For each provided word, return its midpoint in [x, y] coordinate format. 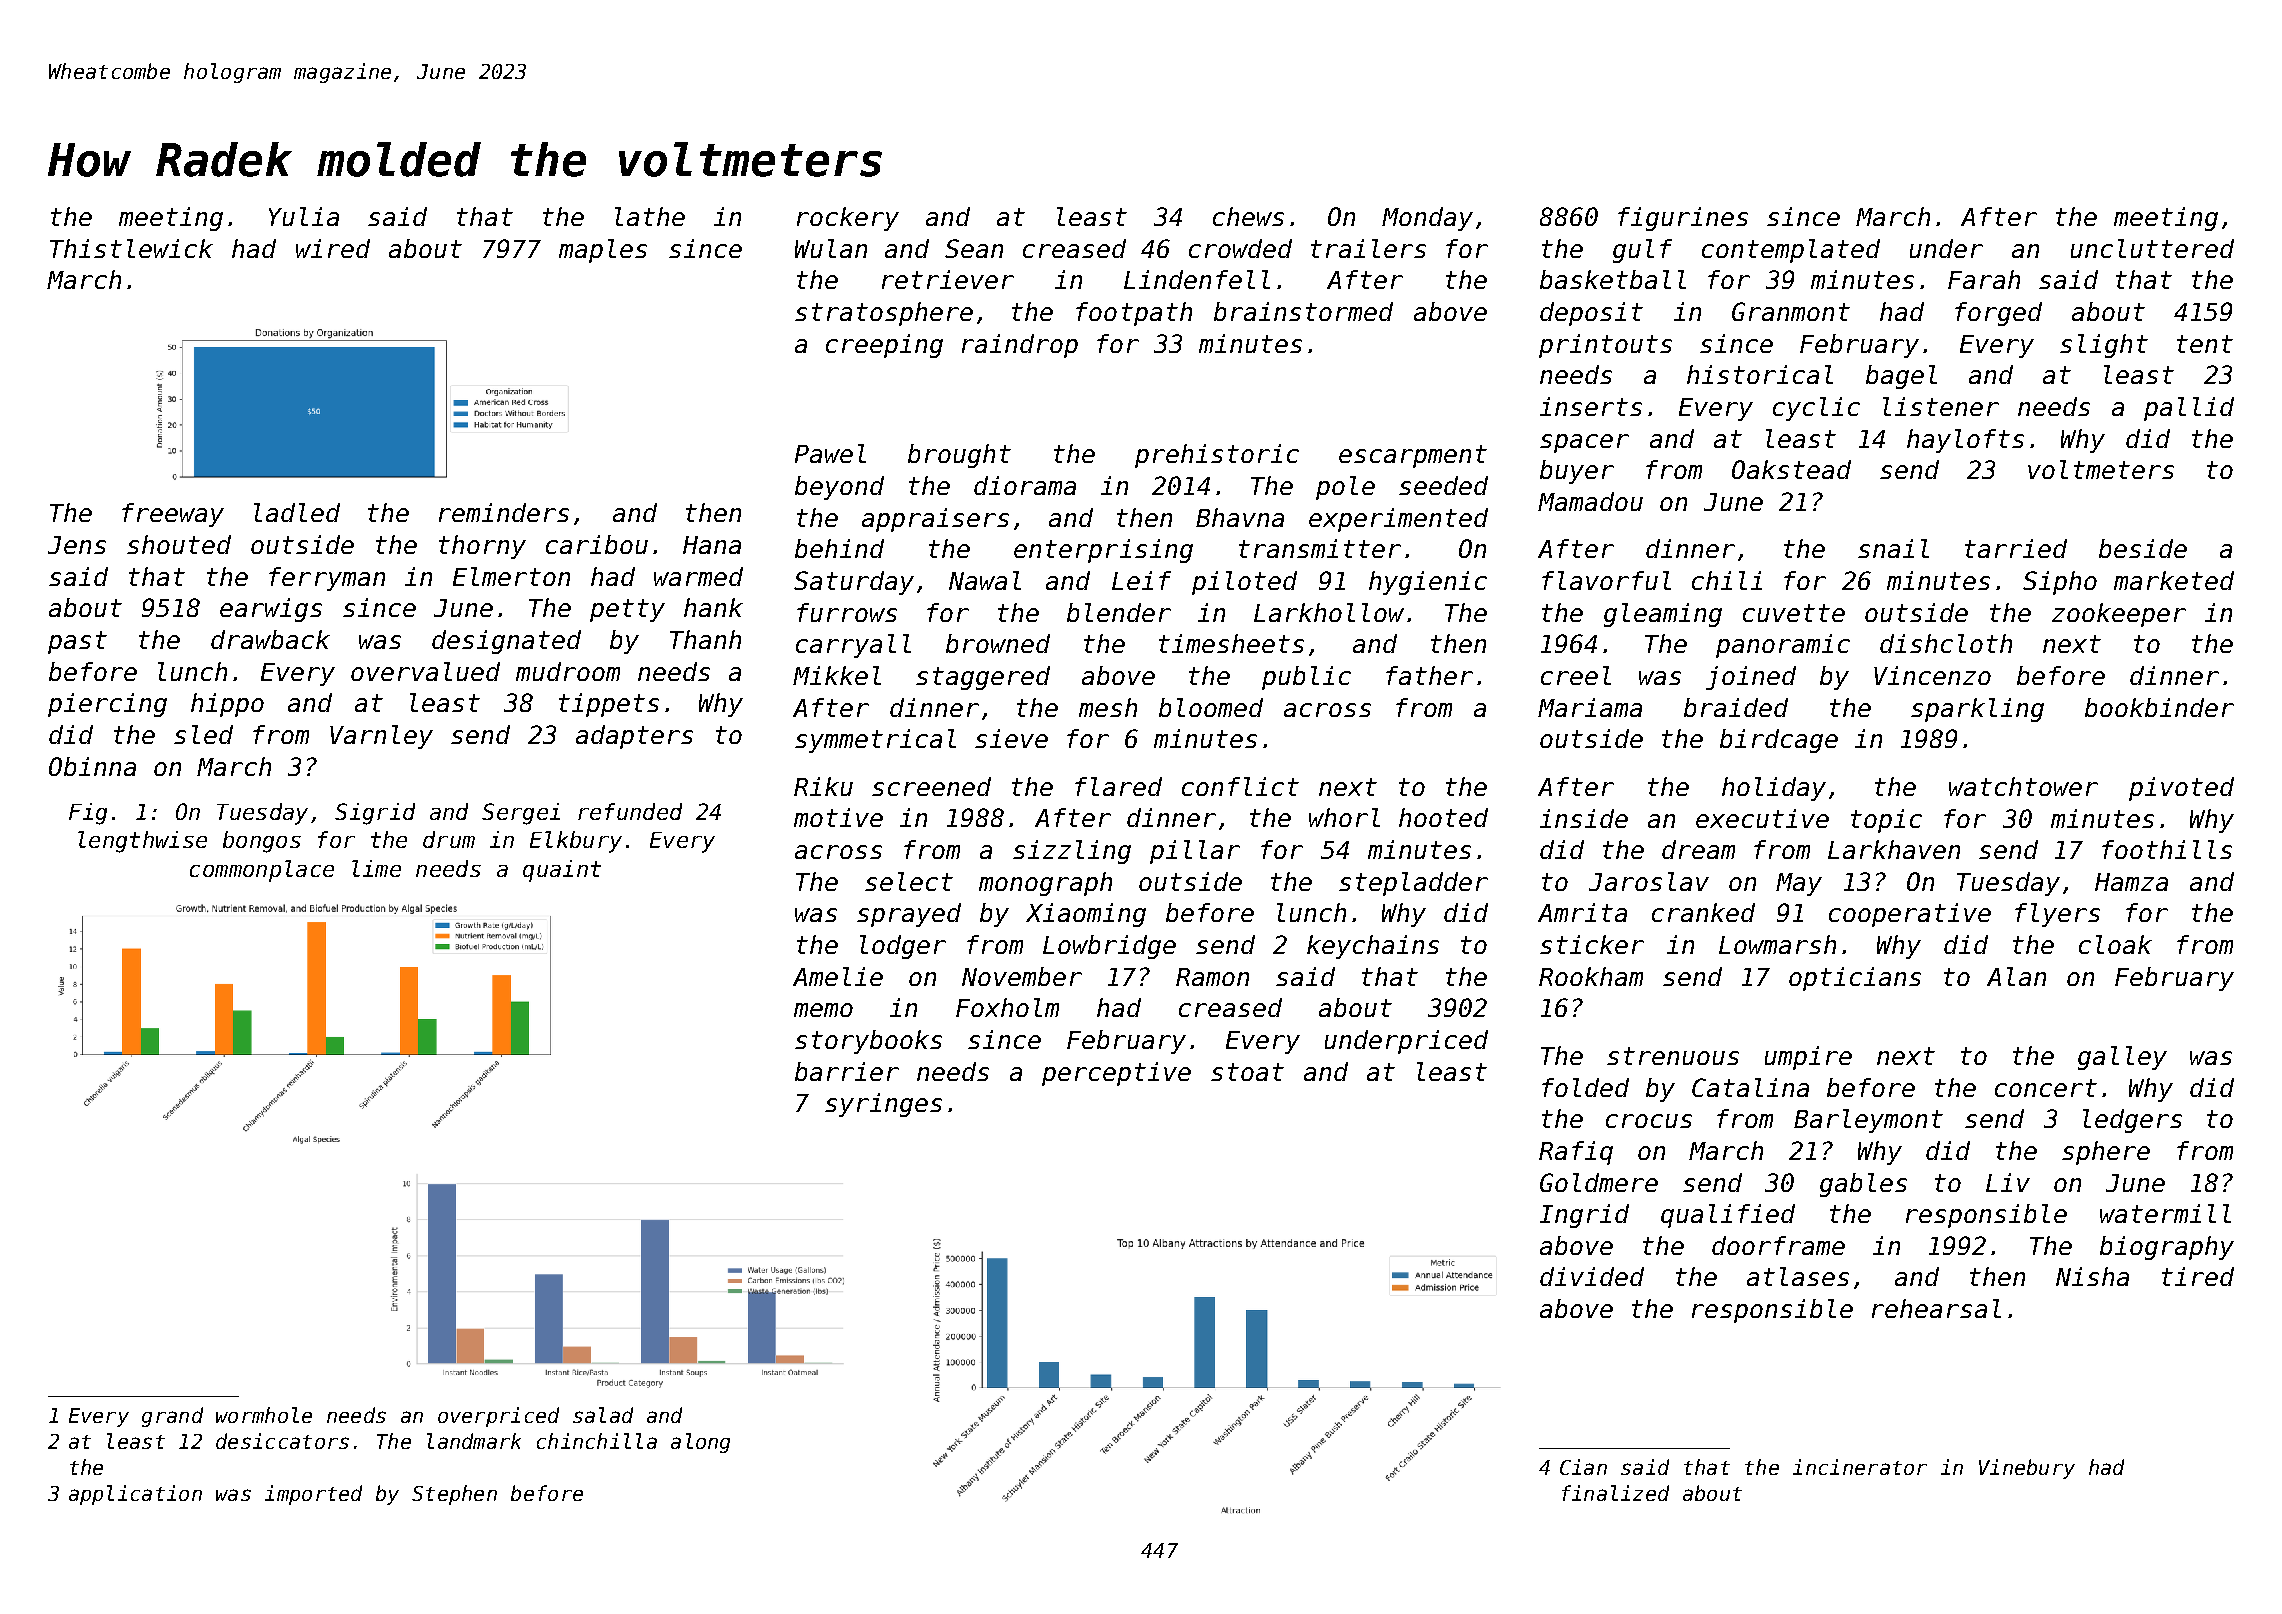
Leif [1141, 580]
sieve [1011, 738]
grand [172, 1417]
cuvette [1794, 613]
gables [1863, 1185]
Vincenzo [1932, 675]
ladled [297, 512]
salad [603, 1415]
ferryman [327, 579]
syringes [883, 1105]
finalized [1615, 1493]
